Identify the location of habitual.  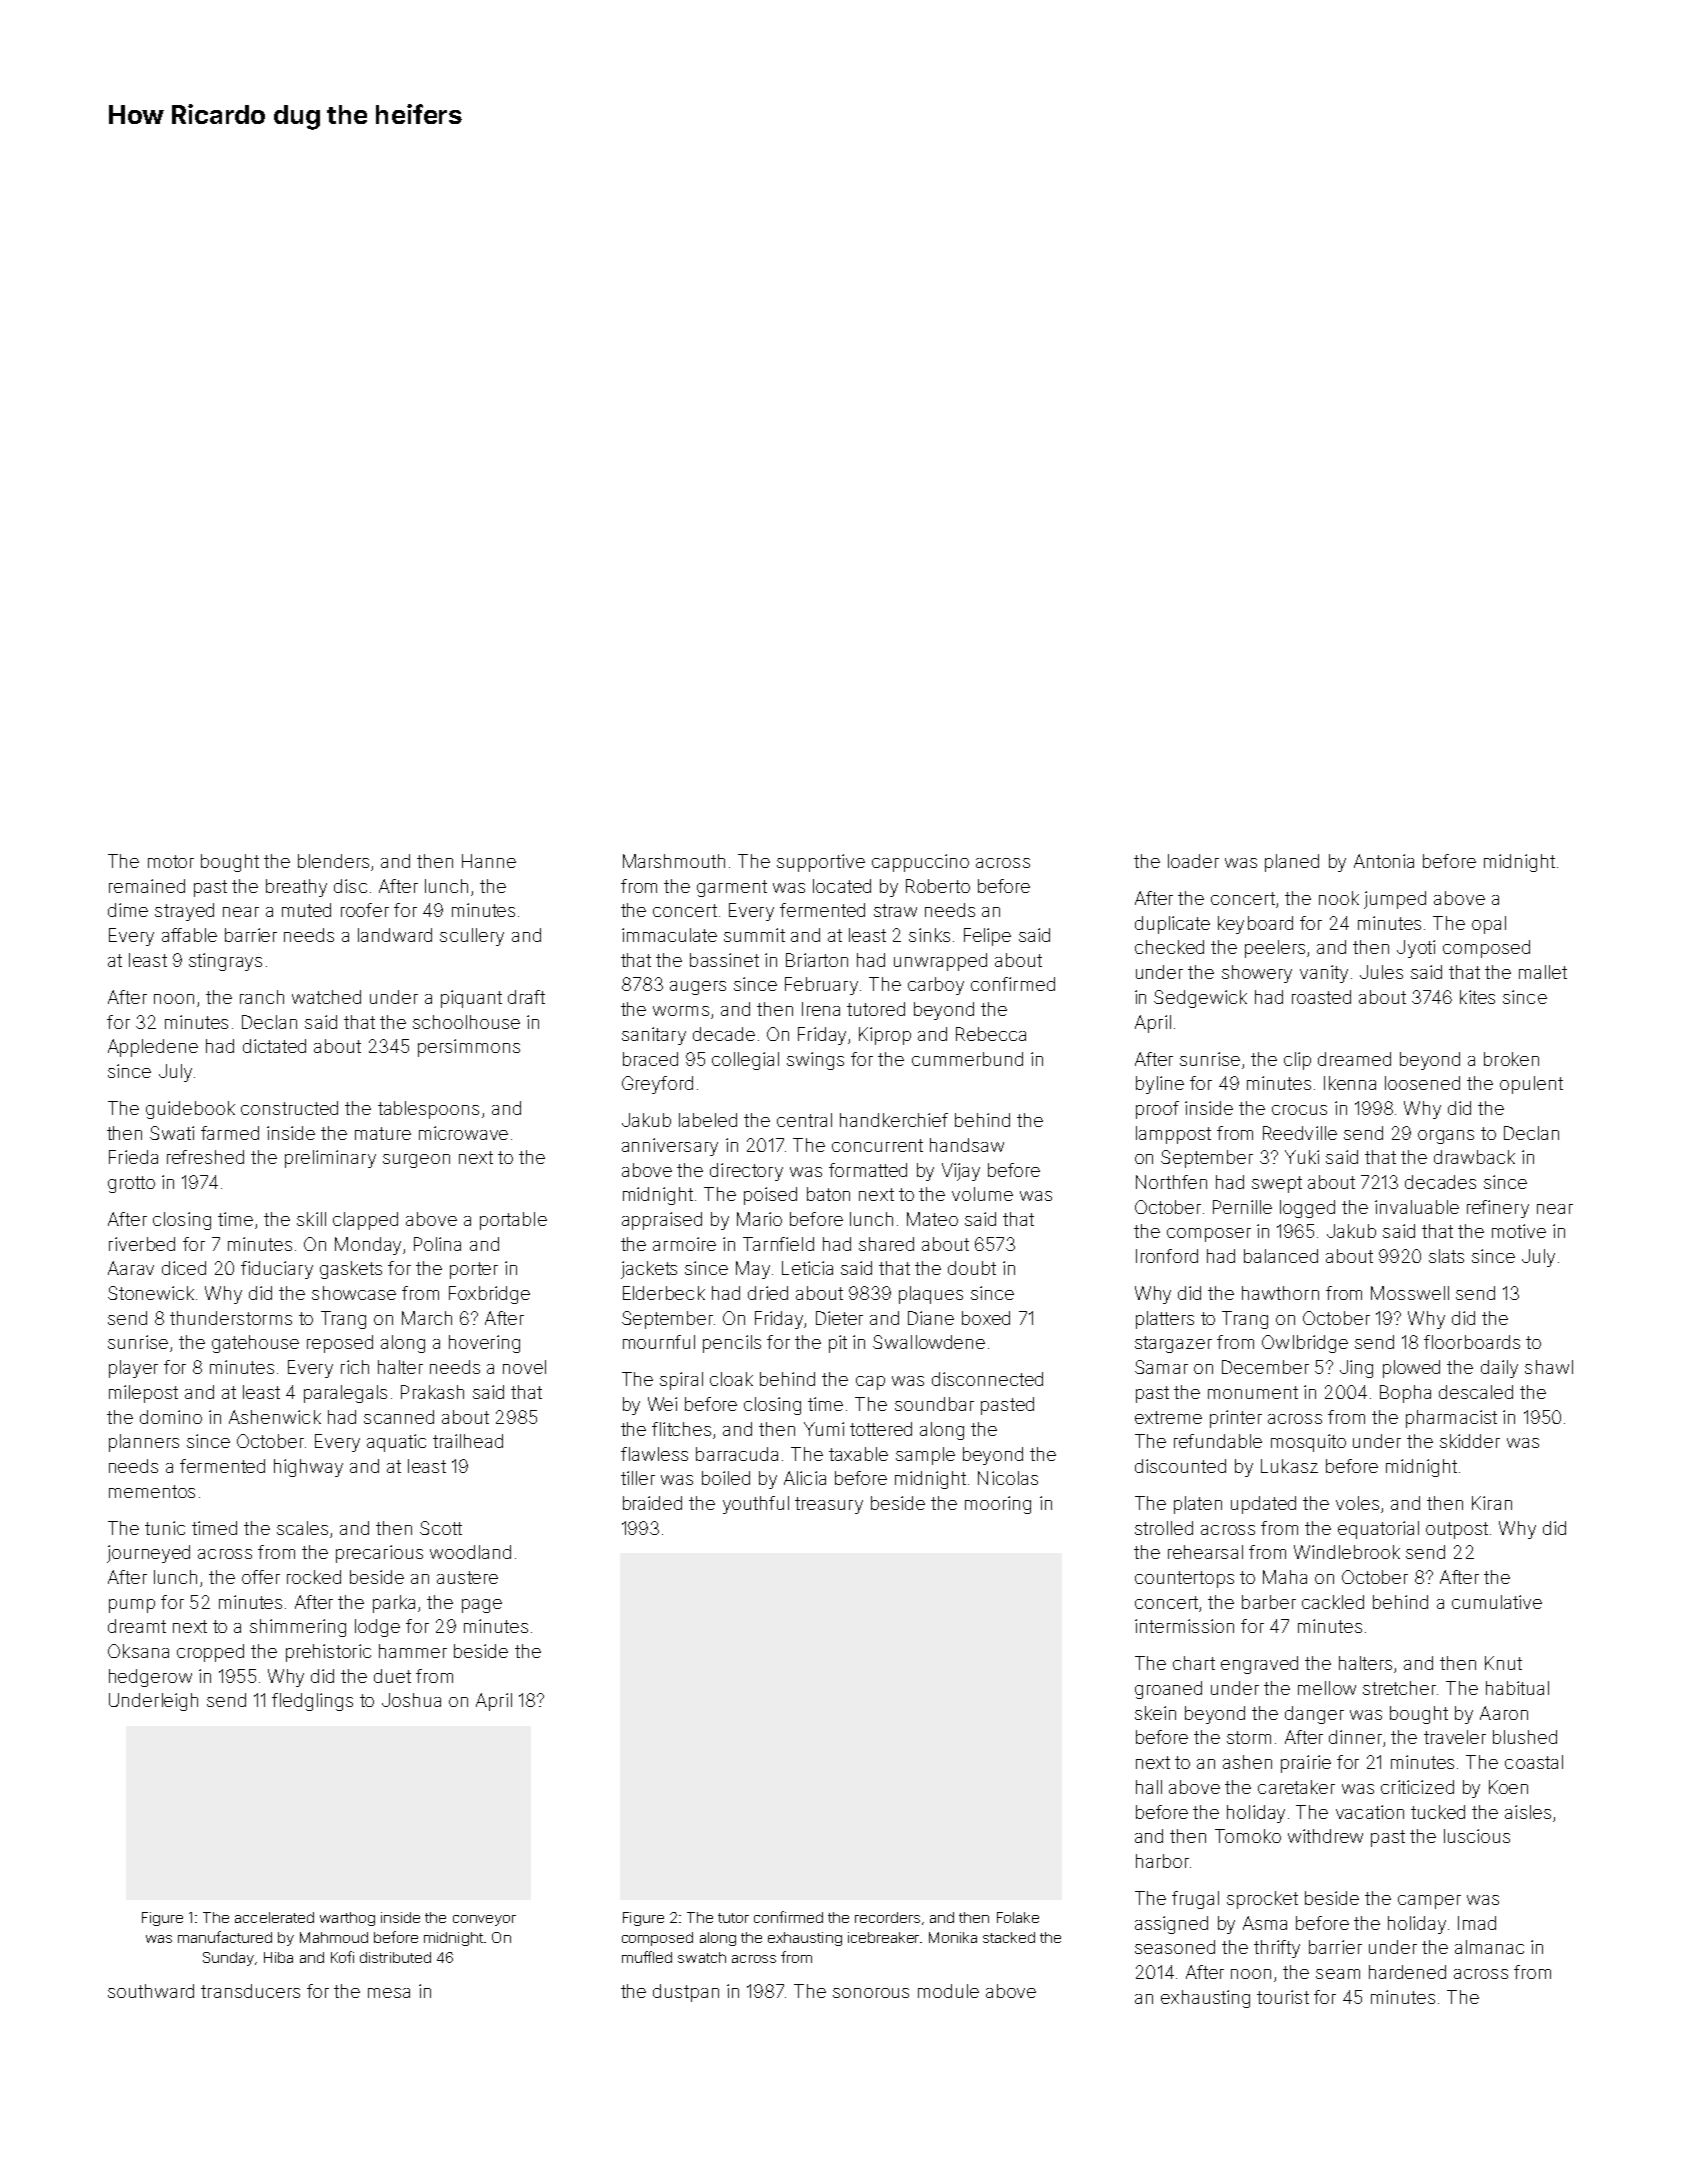
(1517, 1688).
